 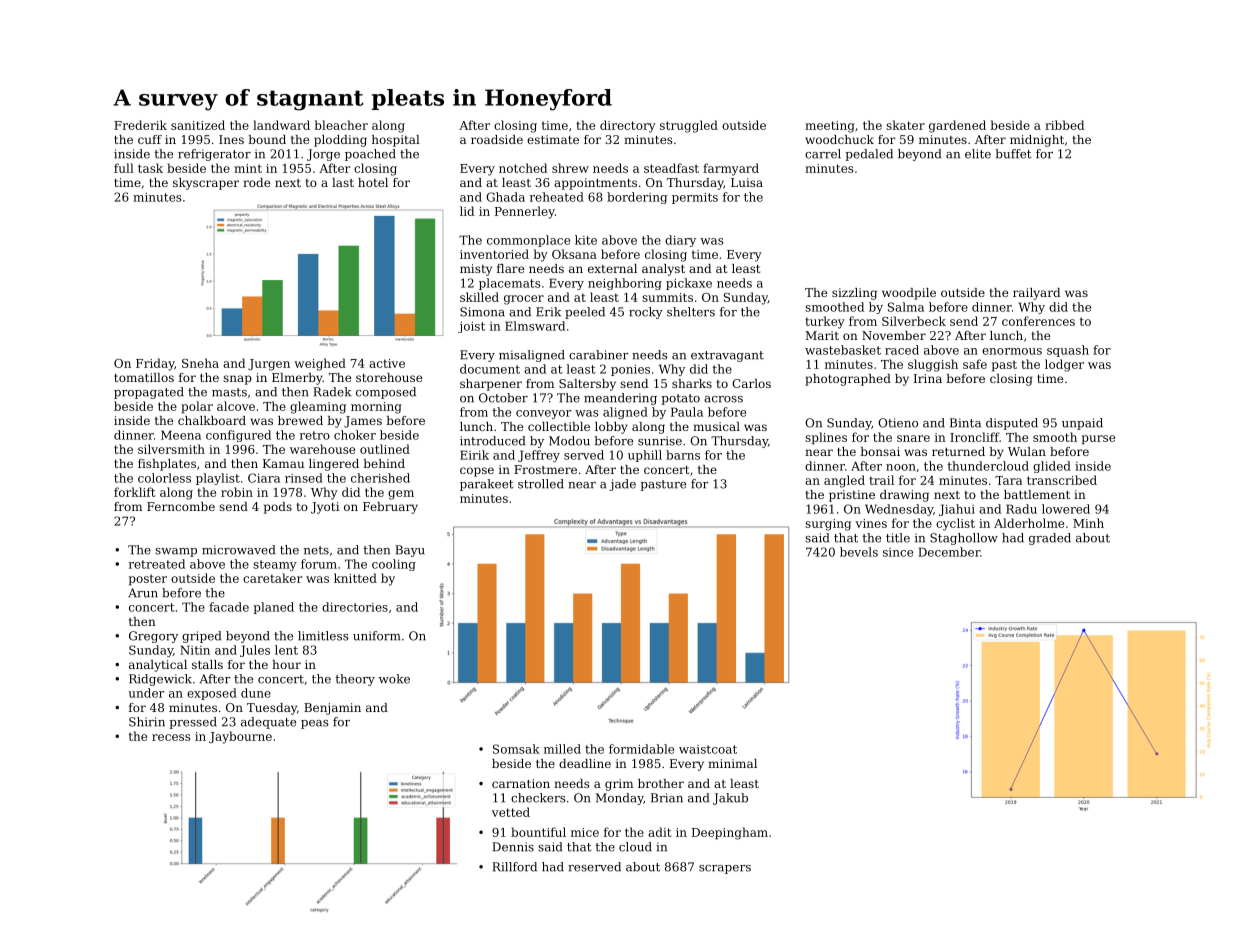 What do you see at coordinates (394, 679) in the page?
I see `woke` at bounding box center [394, 679].
